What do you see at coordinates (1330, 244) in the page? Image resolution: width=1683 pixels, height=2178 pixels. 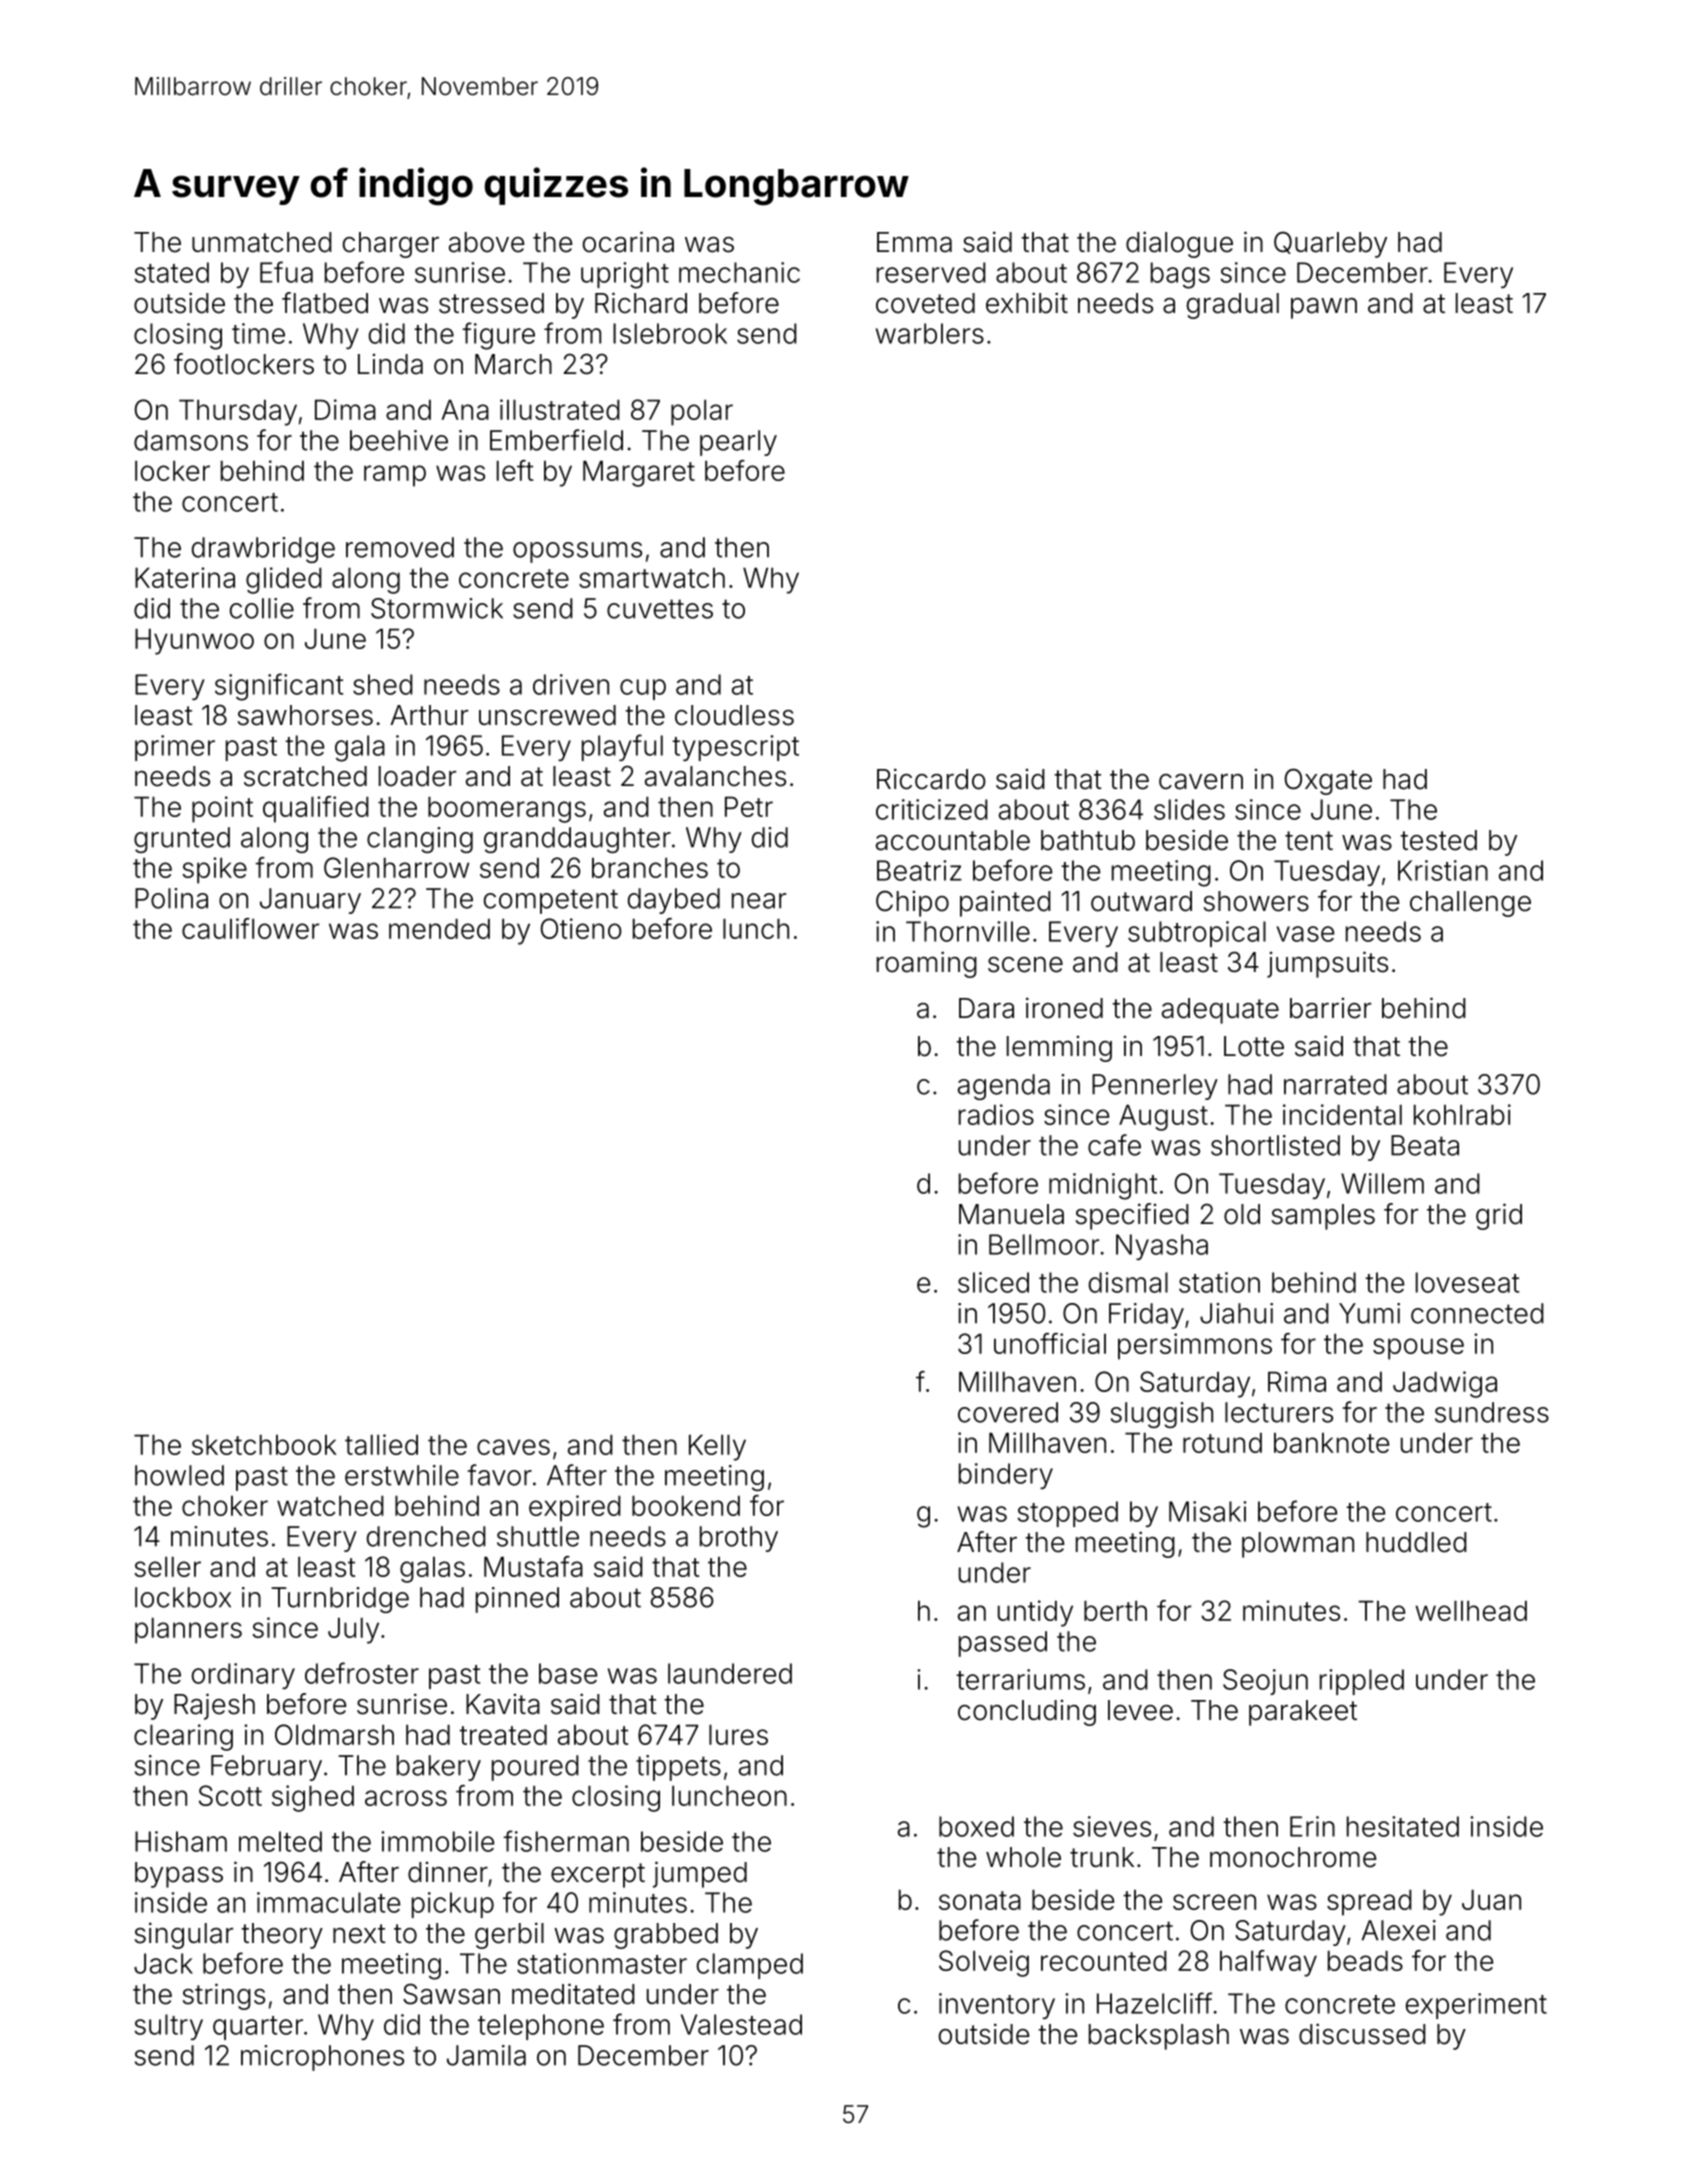 I see `Quarleby` at bounding box center [1330, 244].
